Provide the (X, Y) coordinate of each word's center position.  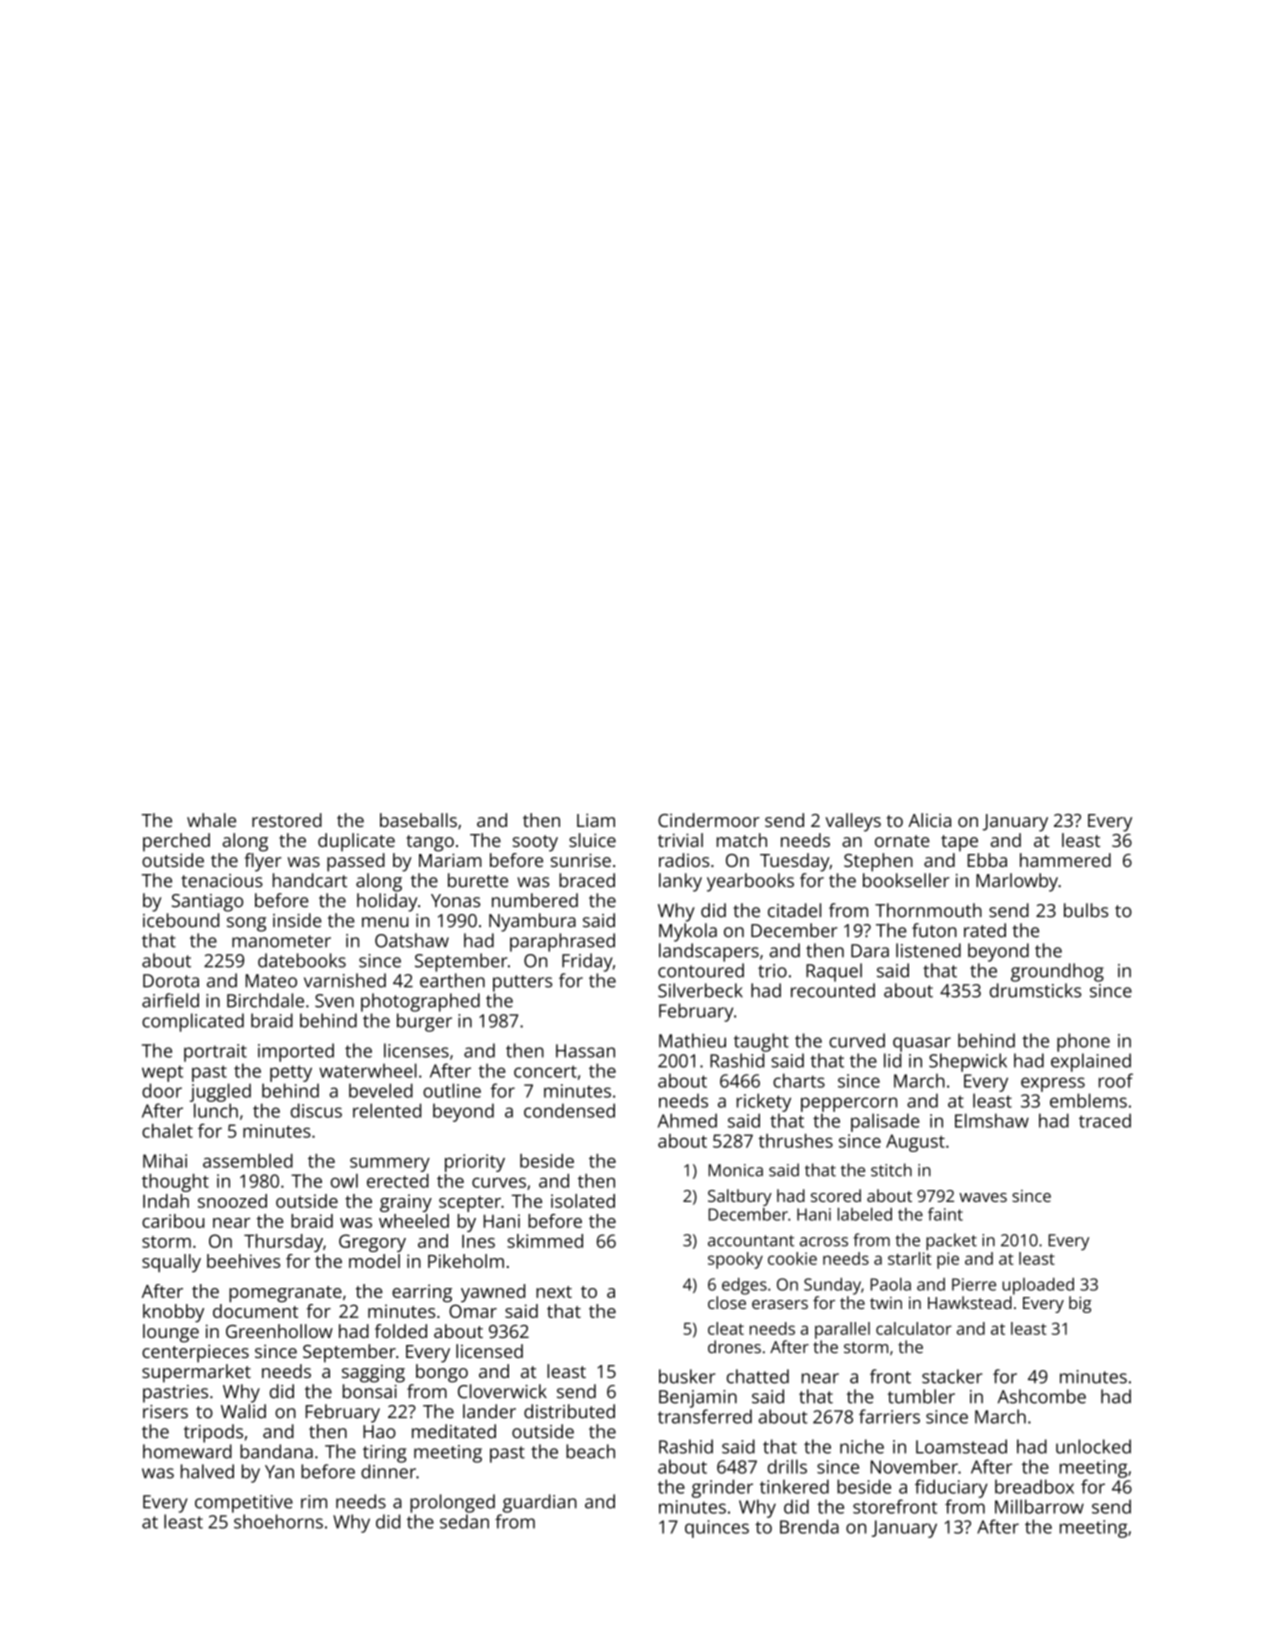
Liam (596, 820)
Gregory (372, 1243)
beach (590, 1451)
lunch (216, 1110)
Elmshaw (992, 1120)
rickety (764, 1102)
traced (1105, 1120)
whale (211, 820)
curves (499, 1182)
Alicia (929, 820)
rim (314, 1502)
